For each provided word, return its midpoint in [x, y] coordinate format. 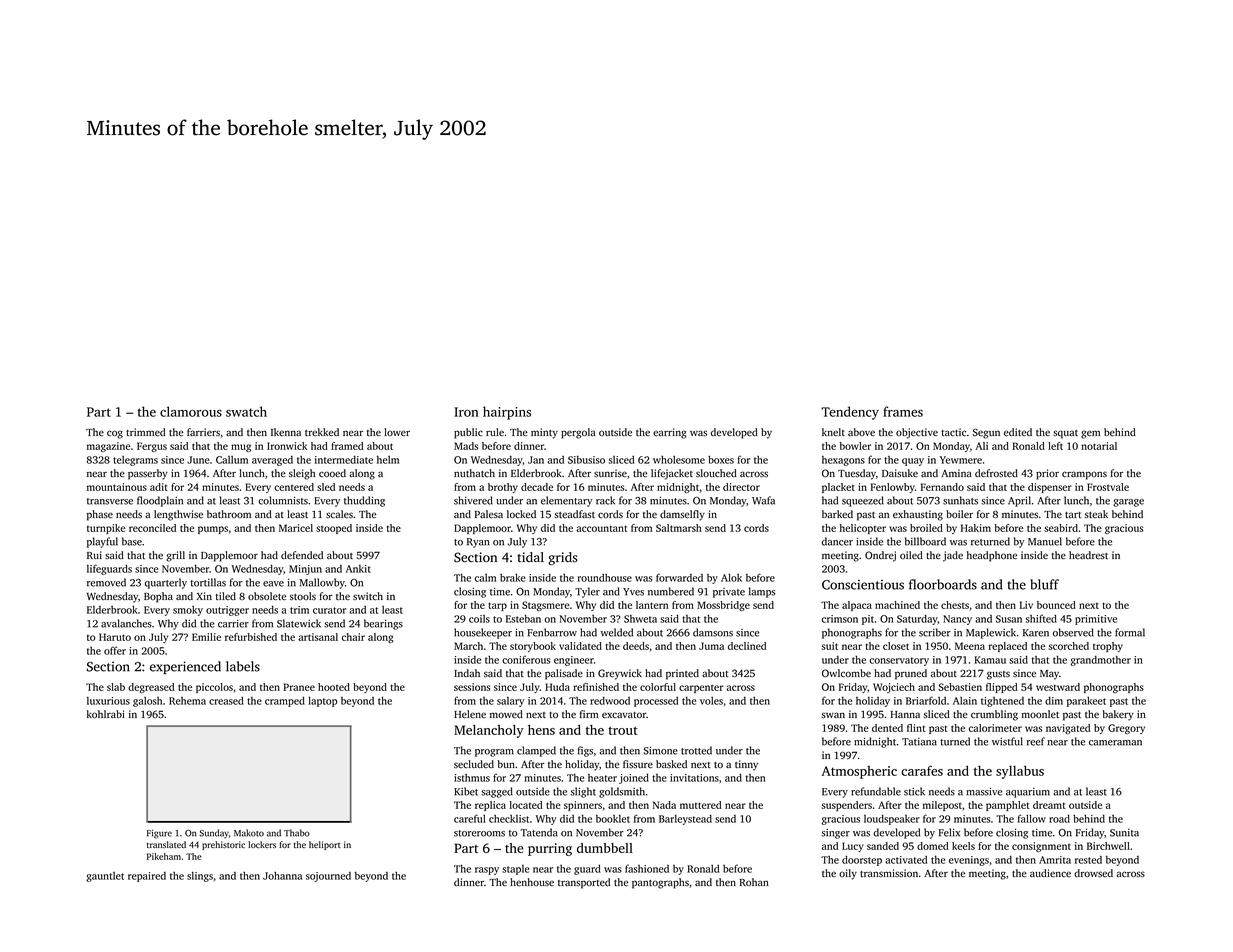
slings [200, 877]
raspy [487, 871]
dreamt [1049, 805]
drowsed [1093, 873]
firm [589, 714]
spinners [583, 806]
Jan [536, 460]
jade [953, 556]
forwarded [679, 577]
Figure [159, 834]
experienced [185, 667]
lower [397, 432]
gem [1090, 434]
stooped [334, 529]
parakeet [1086, 702]
